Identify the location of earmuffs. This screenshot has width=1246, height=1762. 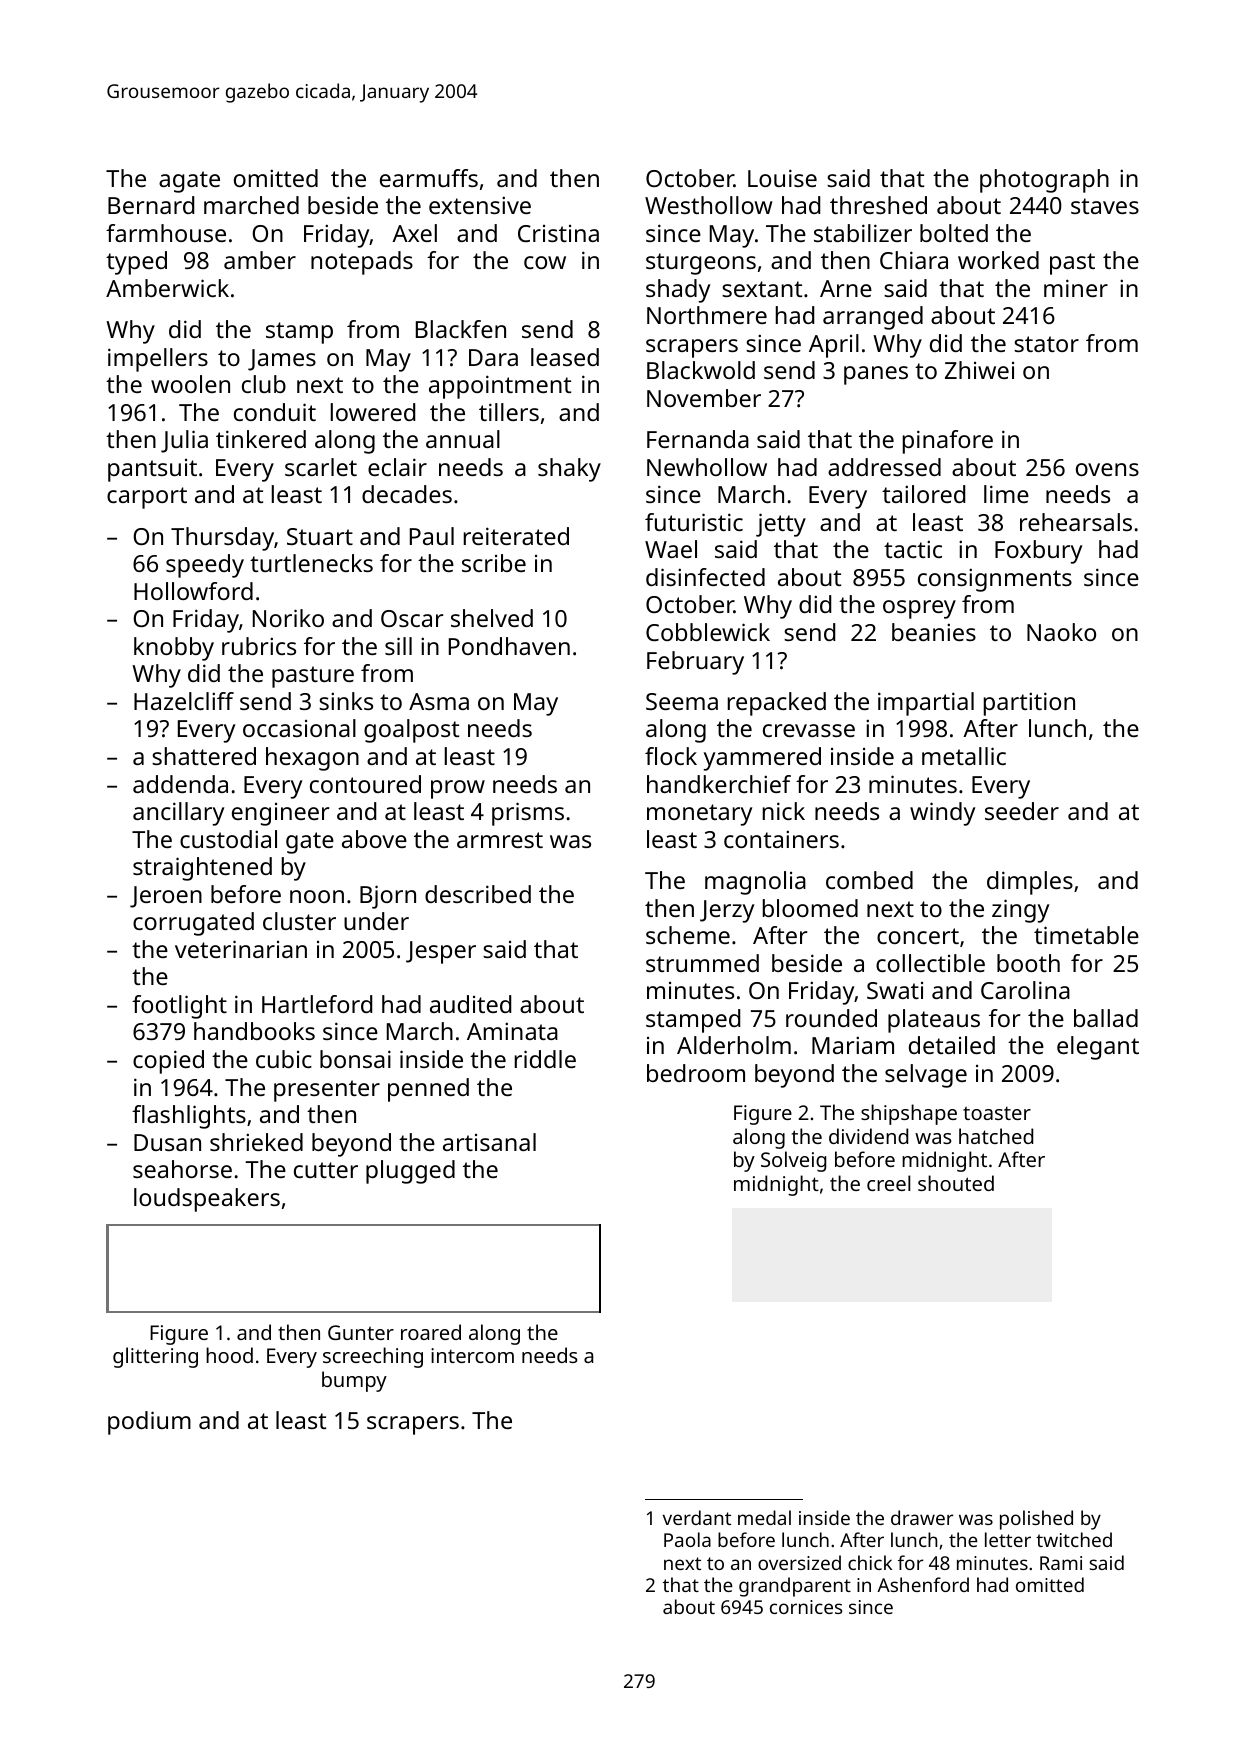
(429, 178).
